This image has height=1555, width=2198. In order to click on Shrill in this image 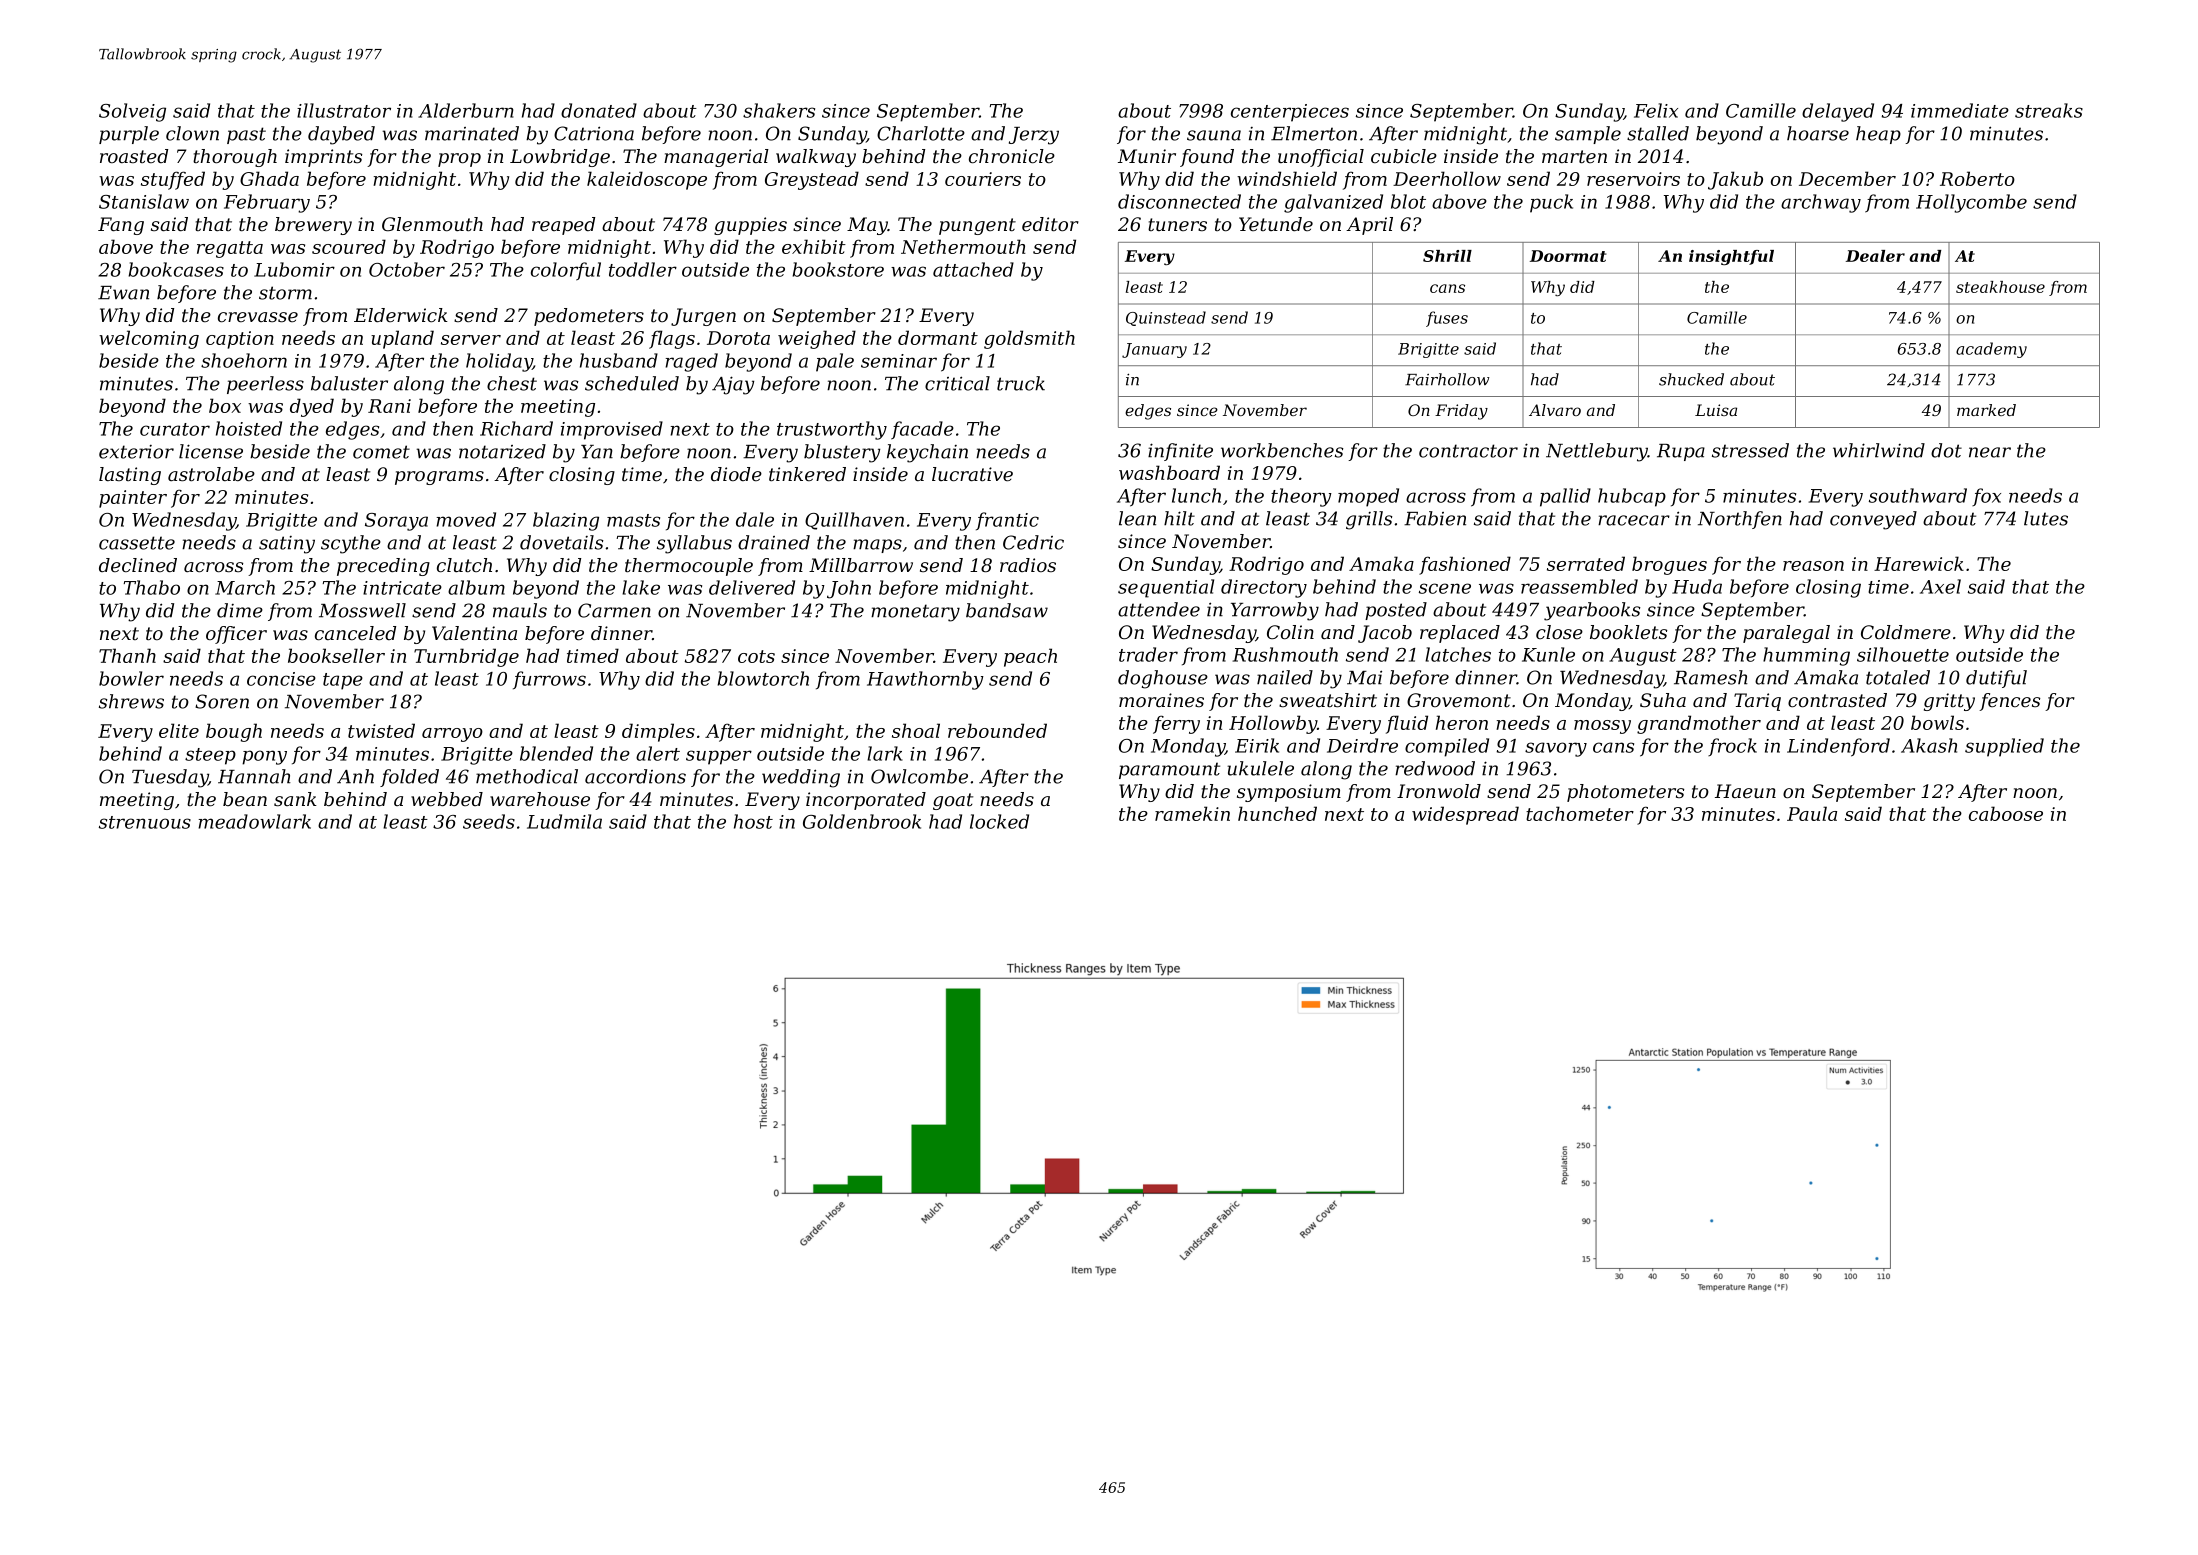, I will do `click(1447, 256)`.
